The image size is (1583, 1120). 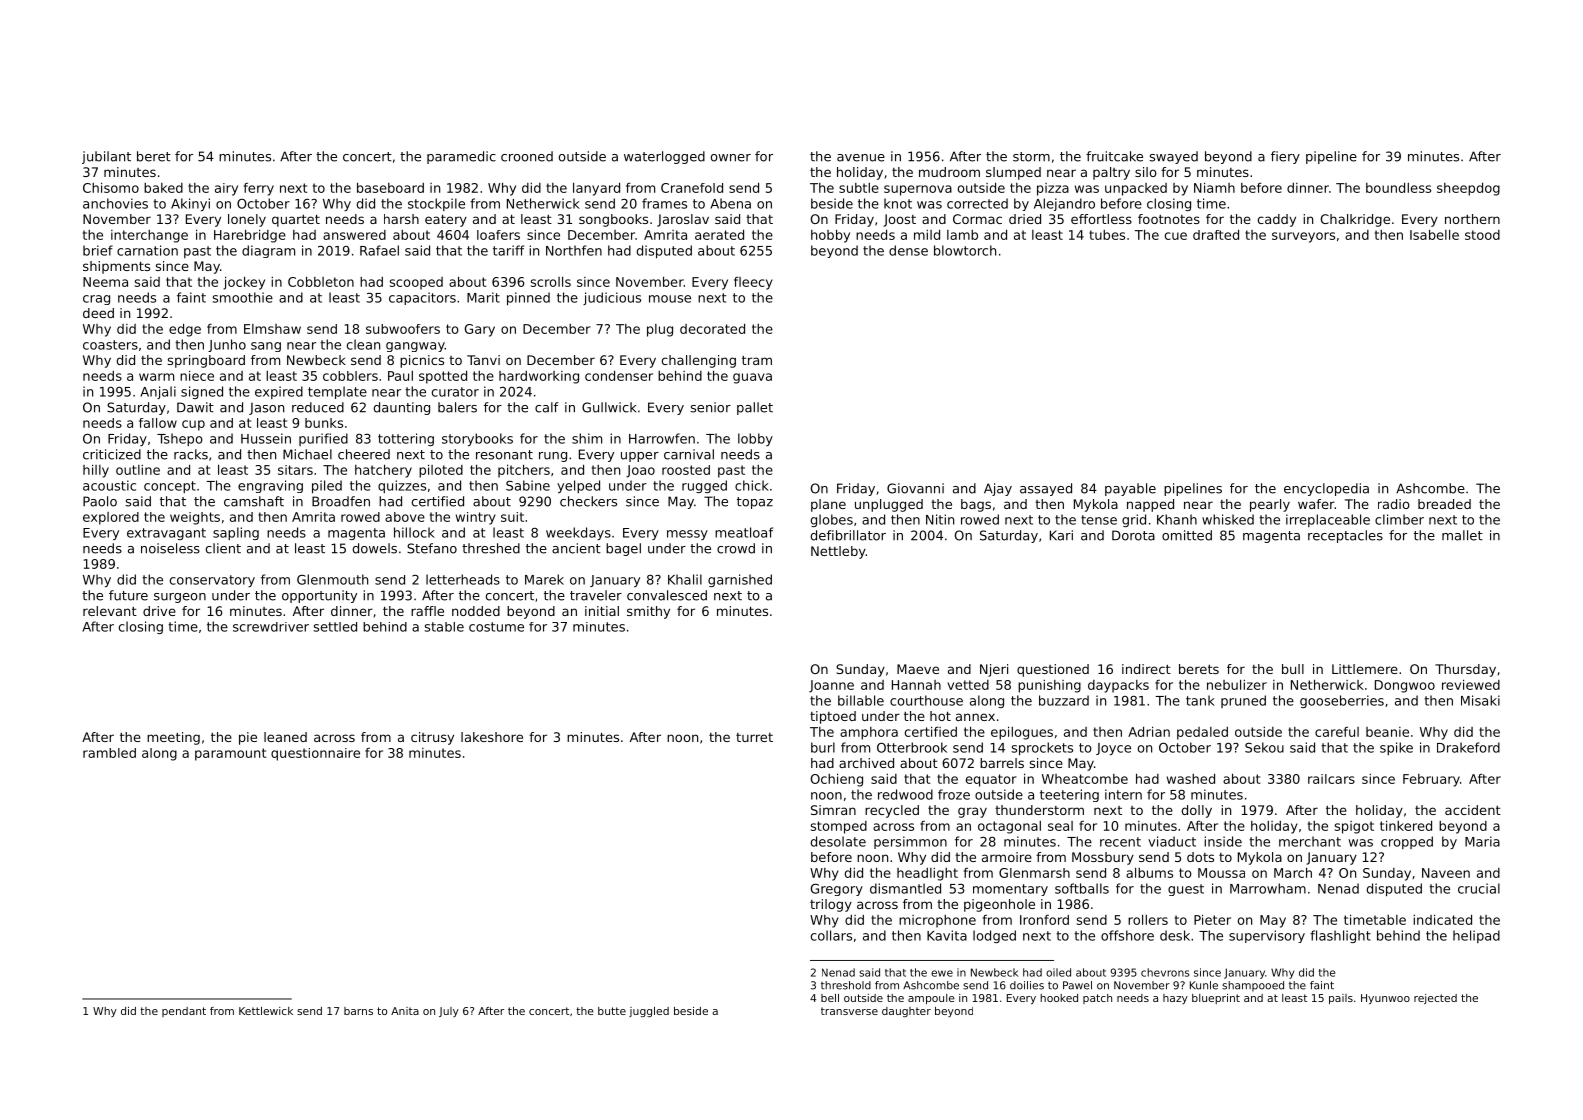 What do you see at coordinates (1396, 748) in the image?
I see `spike` at bounding box center [1396, 748].
